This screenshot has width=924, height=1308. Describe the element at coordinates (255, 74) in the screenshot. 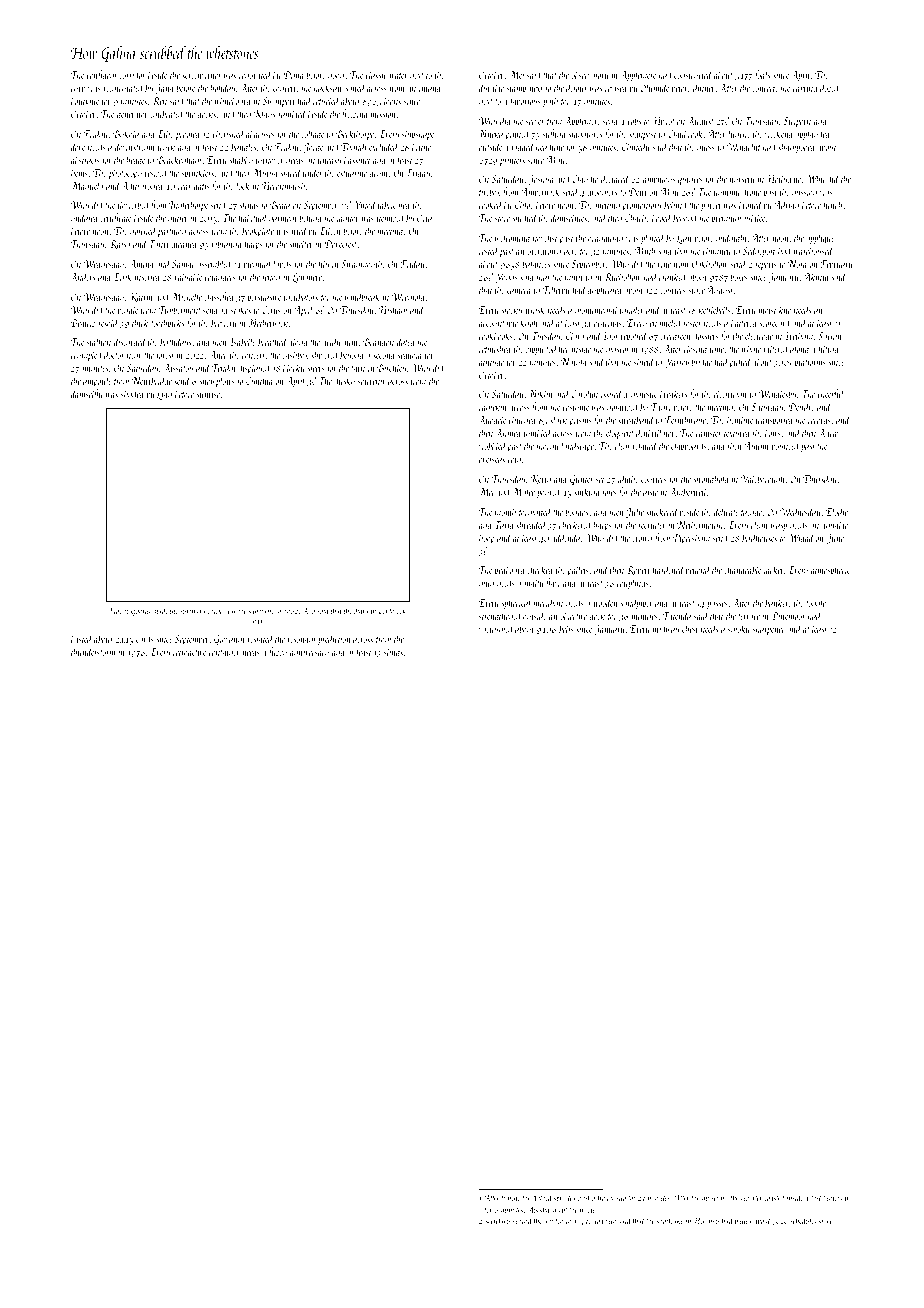

I see `renovated` at that location.
